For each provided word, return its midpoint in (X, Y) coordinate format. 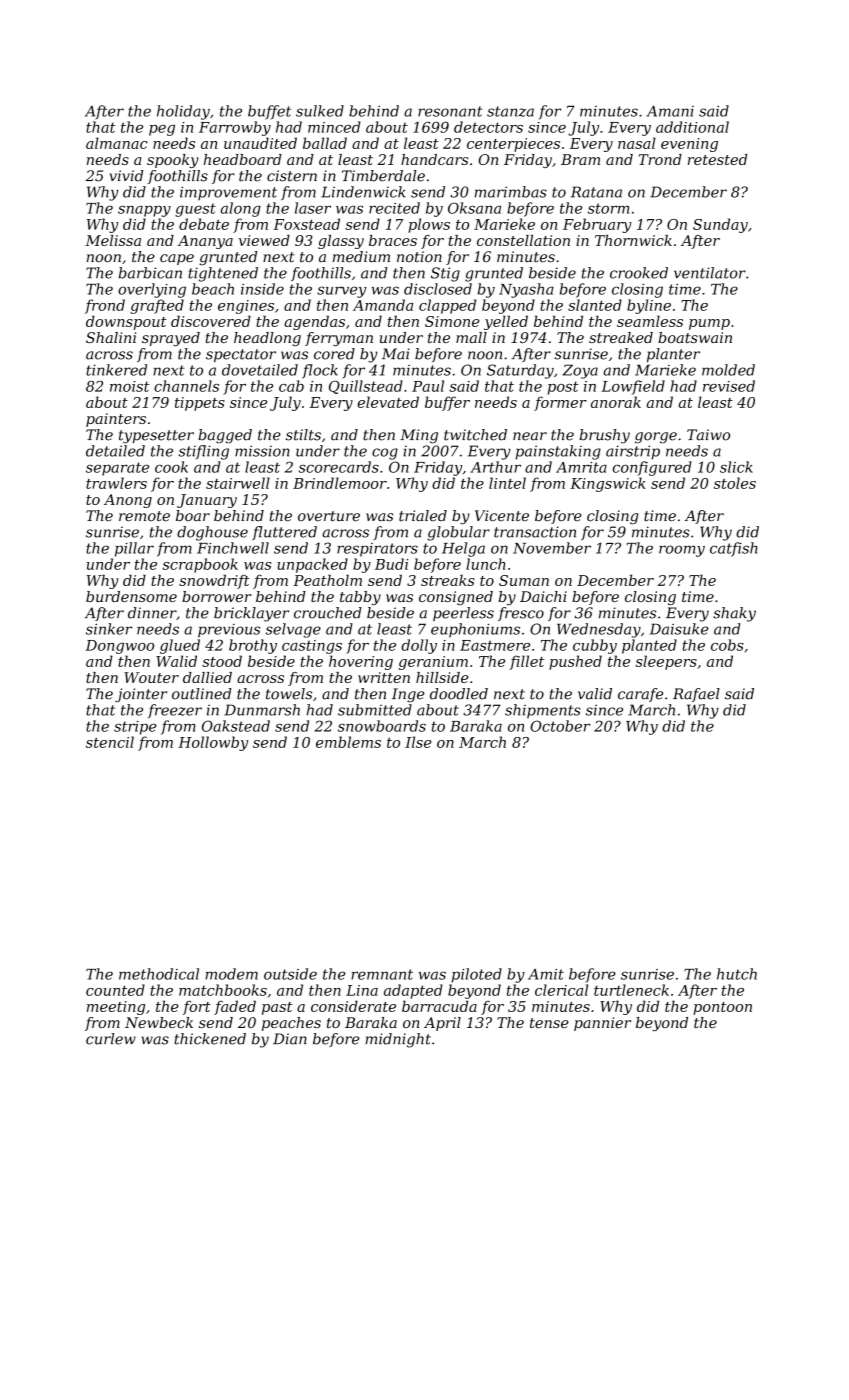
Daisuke (679, 629)
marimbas (511, 192)
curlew (111, 1039)
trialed (423, 516)
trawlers (116, 483)
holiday (183, 112)
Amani (670, 111)
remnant (382, 974)
